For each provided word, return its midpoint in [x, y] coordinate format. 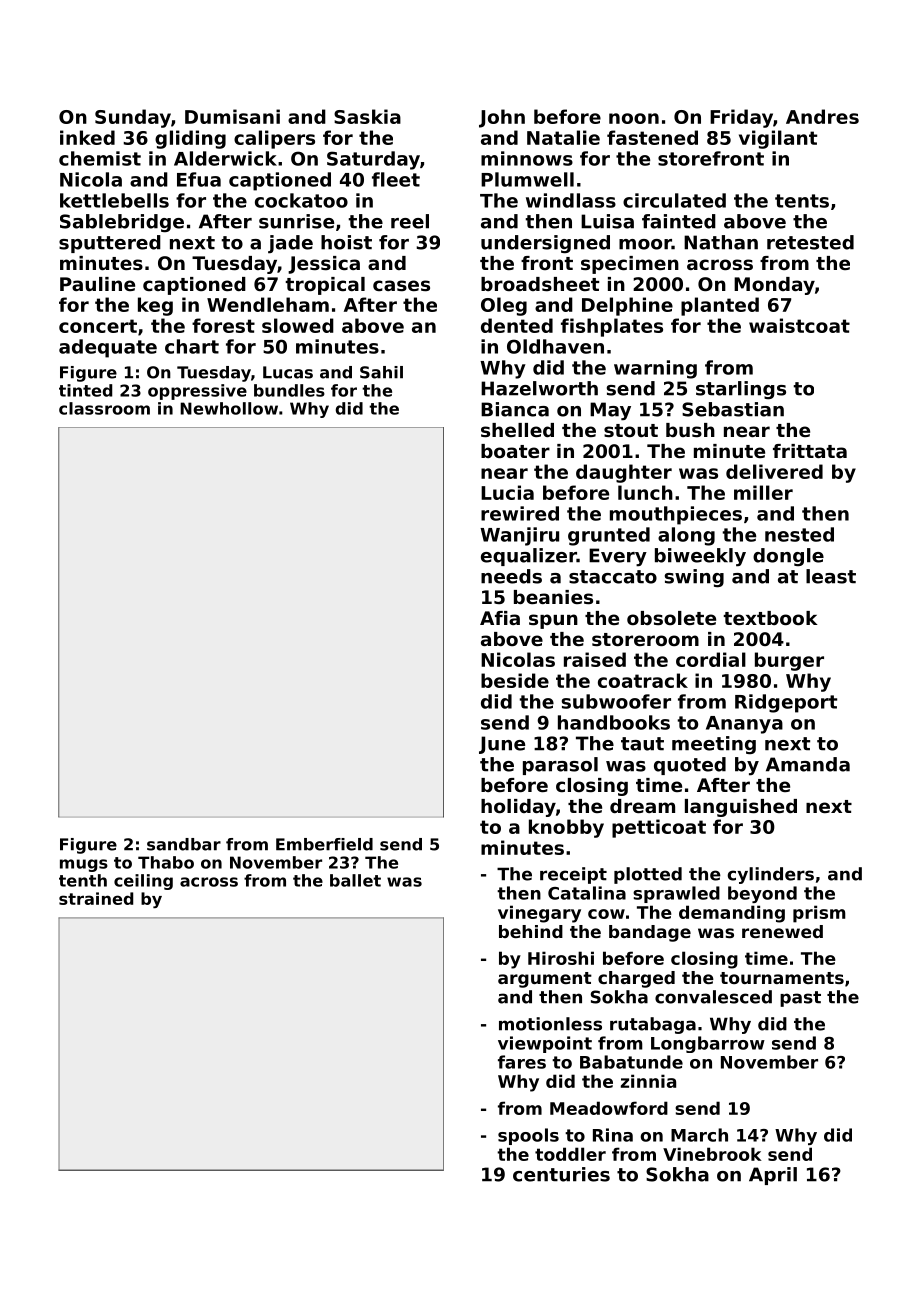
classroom [104, 408]
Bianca [515, 409]
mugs [84, 865]
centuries [561, 1174]
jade [290, 244]
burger [789, 661]
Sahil [381, 372]
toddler [570, 1154]
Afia [500, 618]
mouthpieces [676, 515]
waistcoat [799, 325]
